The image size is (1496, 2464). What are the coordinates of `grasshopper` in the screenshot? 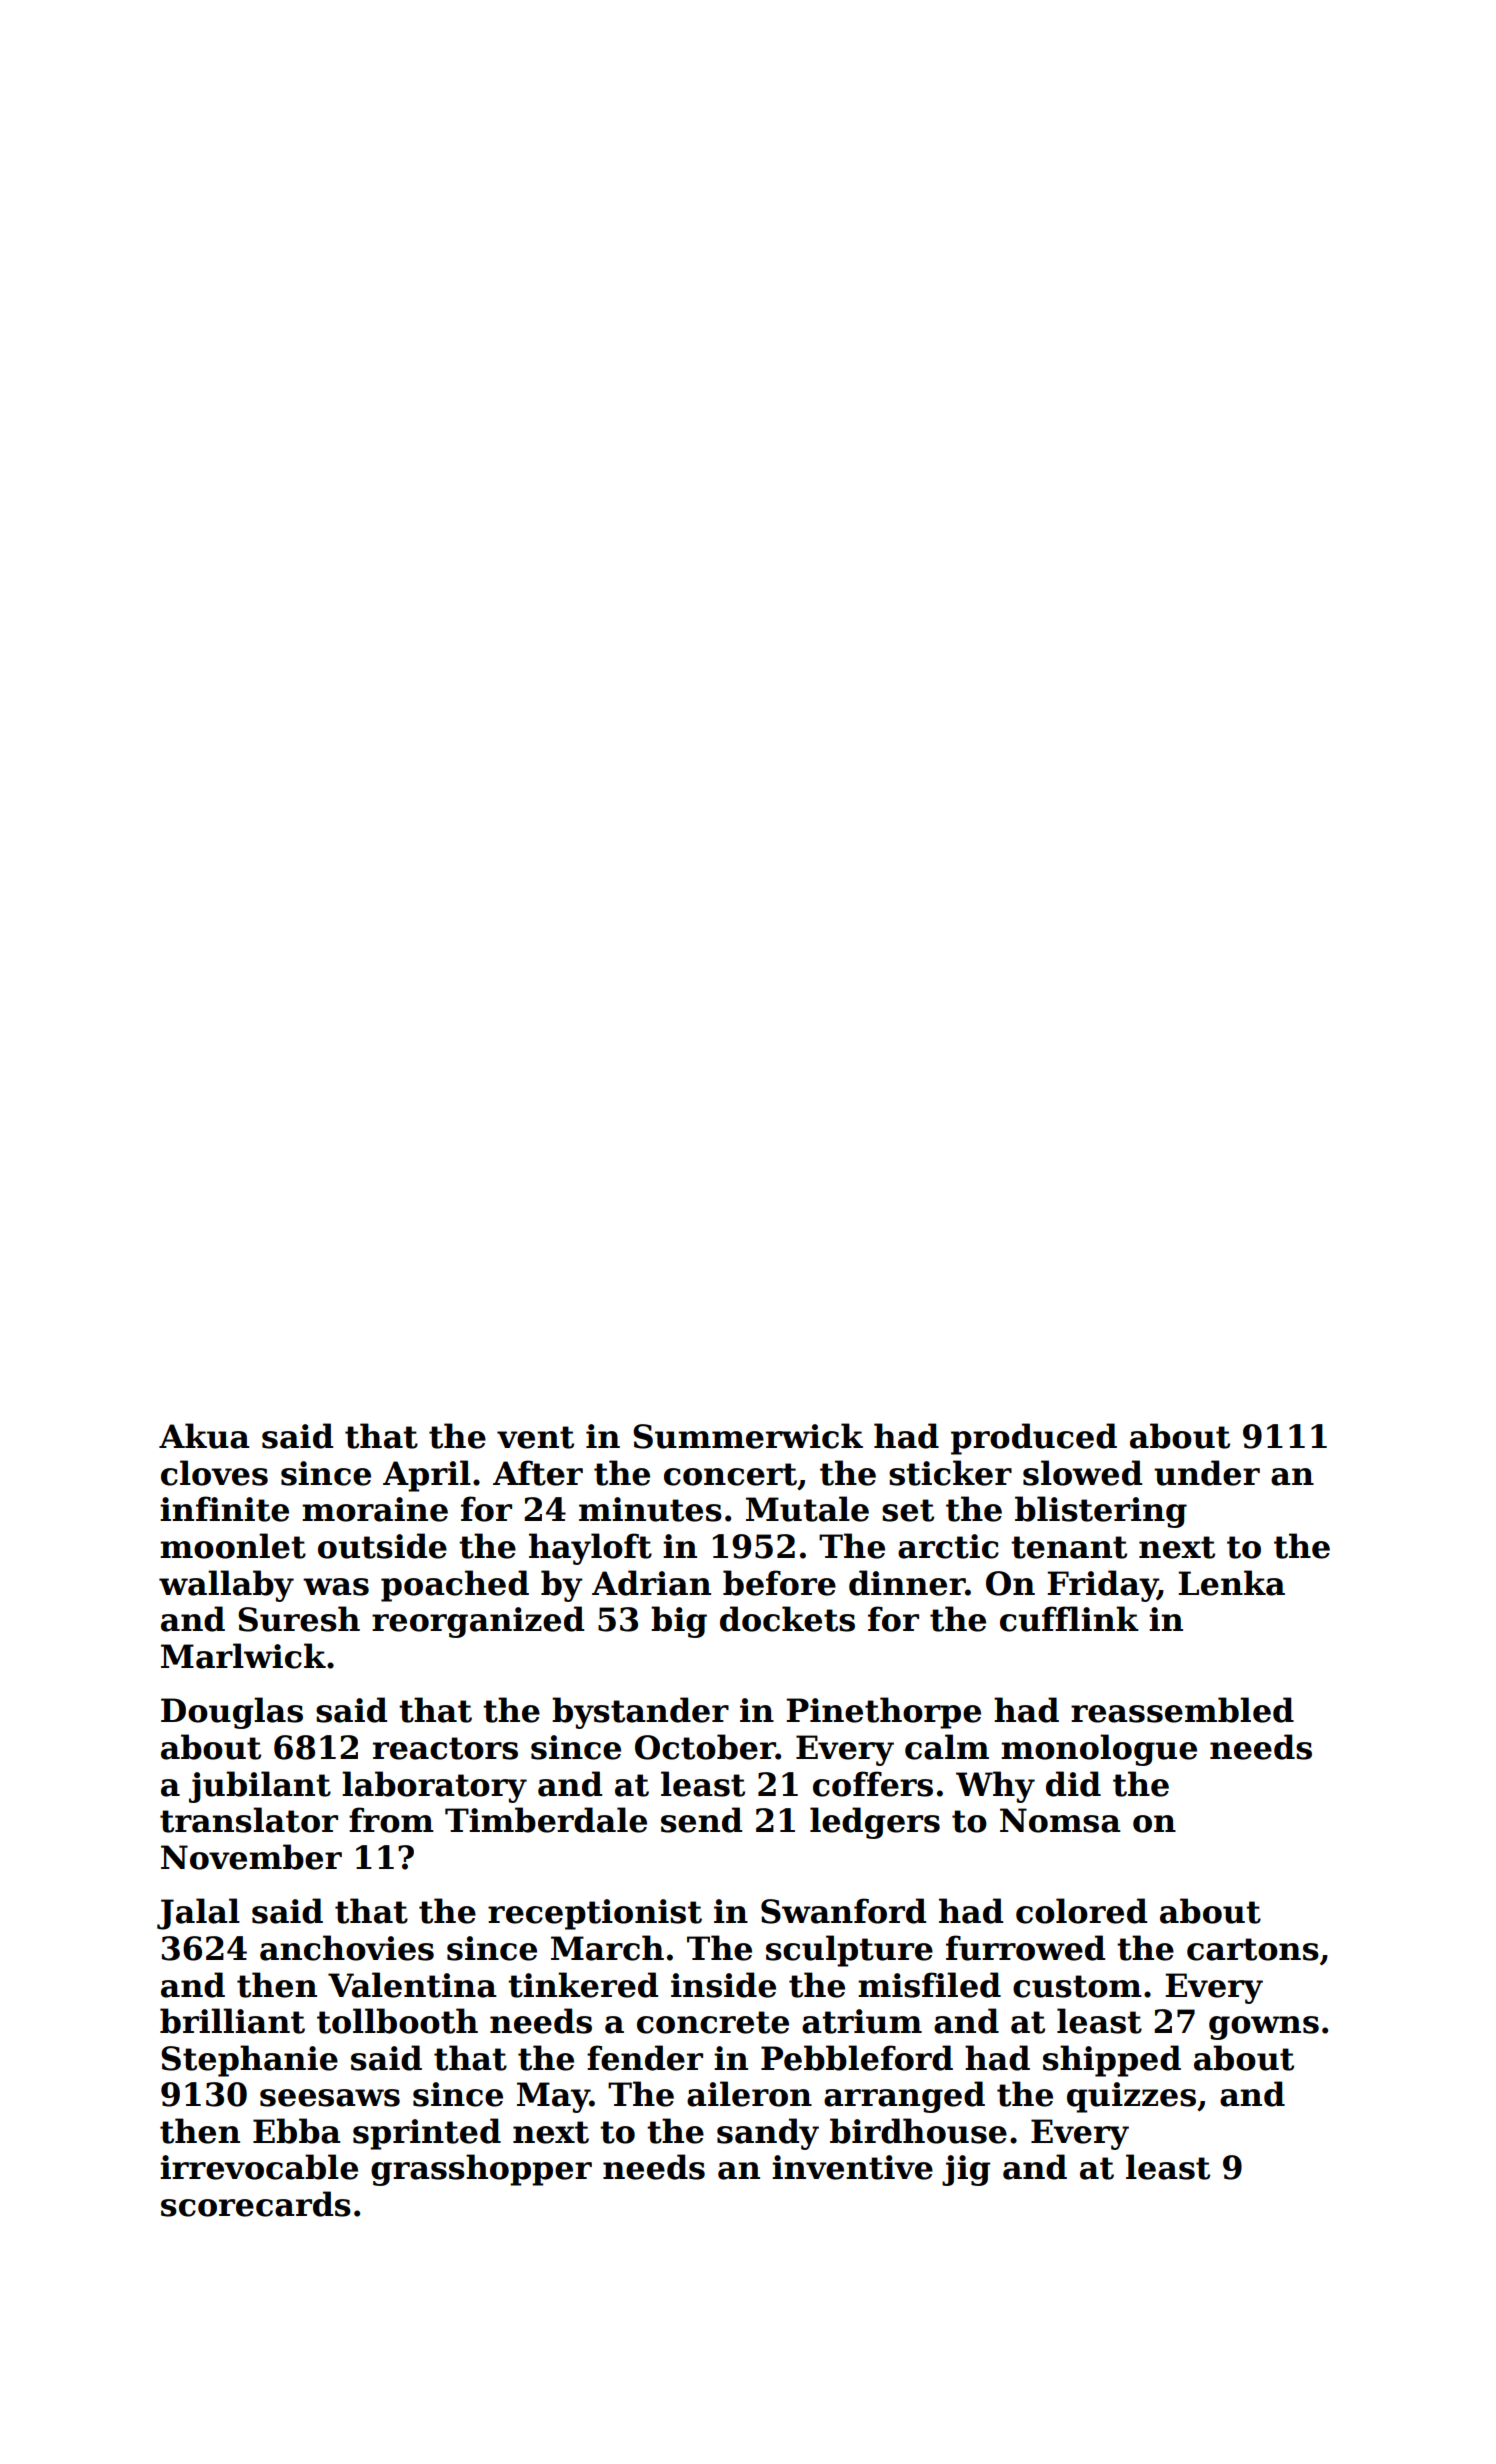 It's located at (481, 2170).
